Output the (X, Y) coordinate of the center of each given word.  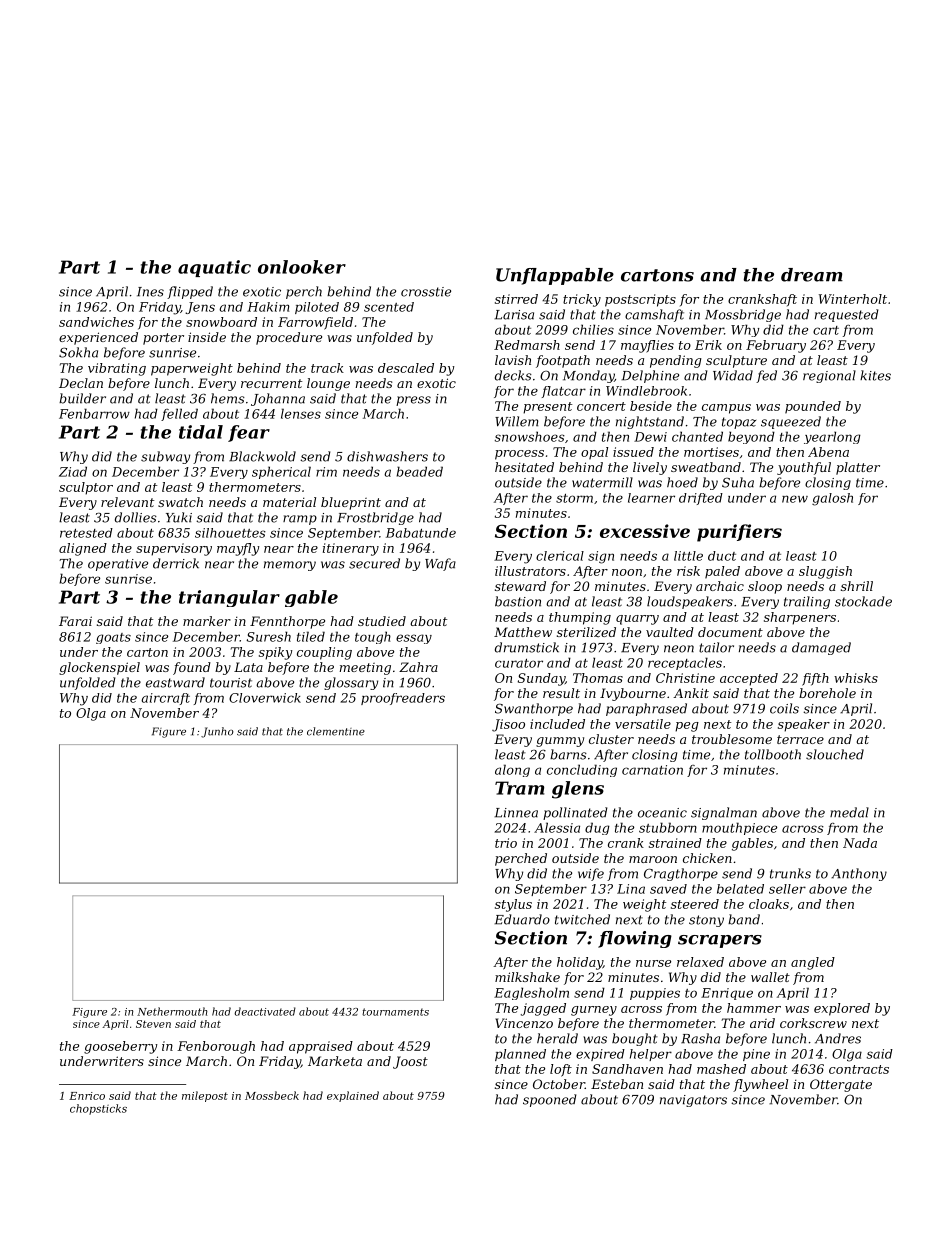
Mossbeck (272, 1095)
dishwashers (387, 456)
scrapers (720, 941)
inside (207, 337)
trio (506, 843)
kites (875, 375)
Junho (217, 732)
